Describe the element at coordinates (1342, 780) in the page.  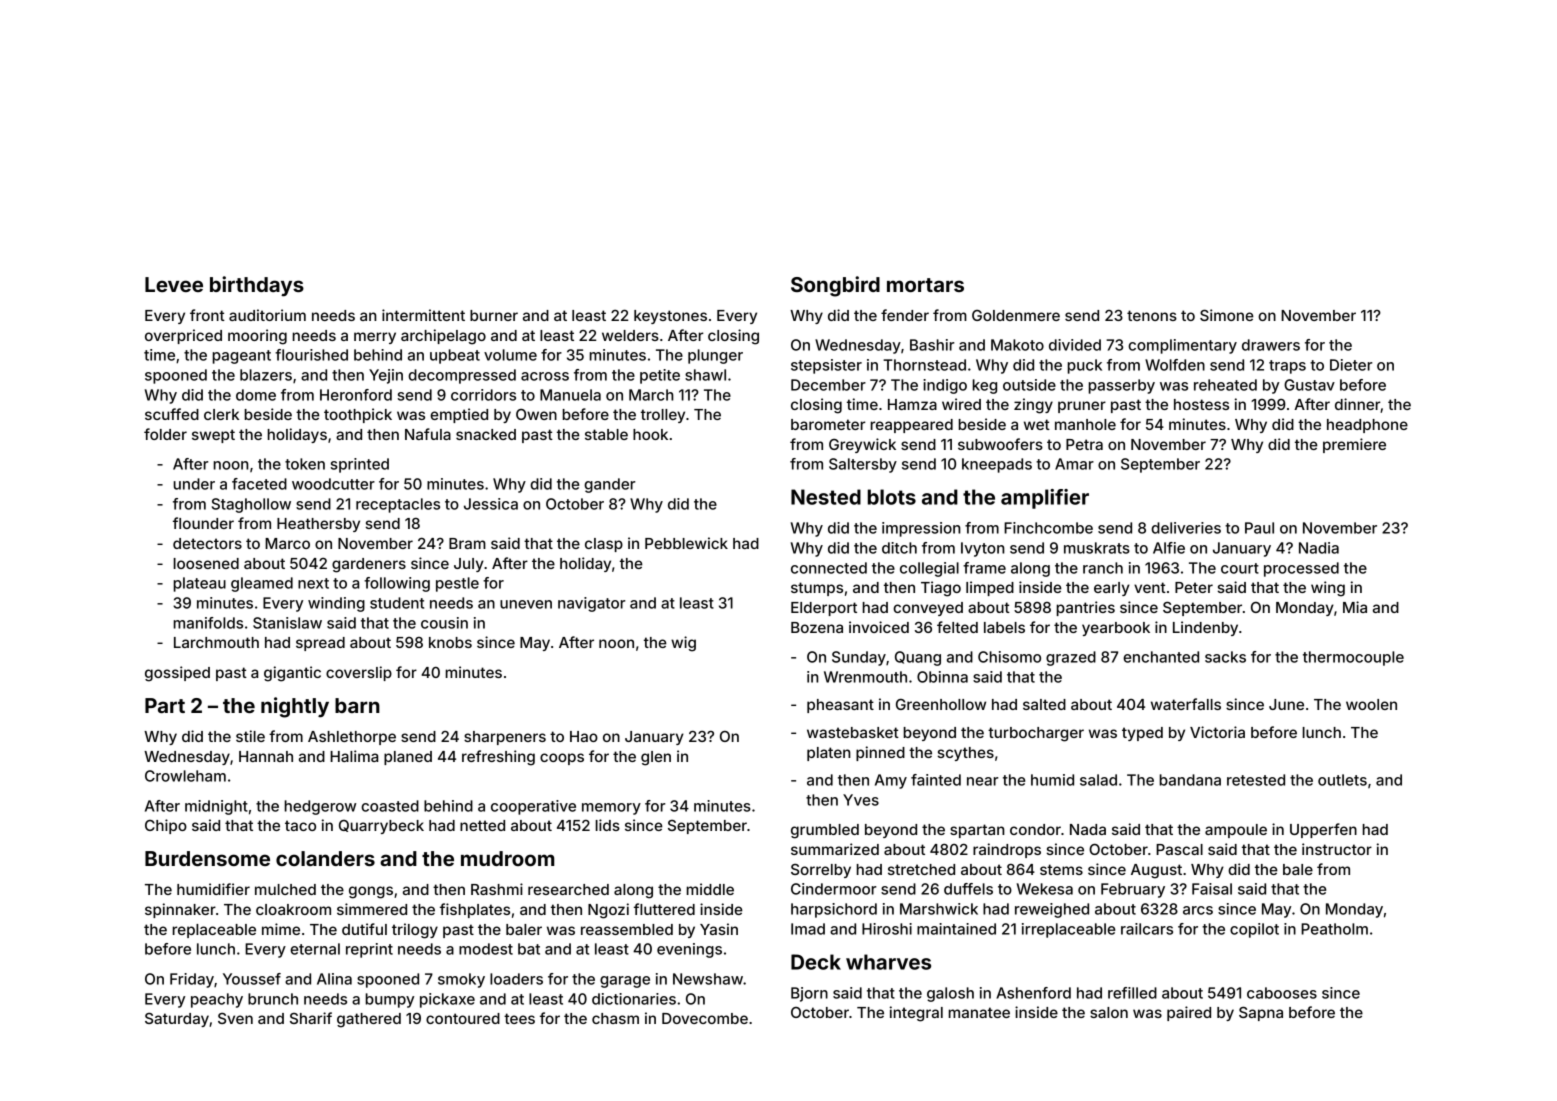
I see `outlets` at that location.
